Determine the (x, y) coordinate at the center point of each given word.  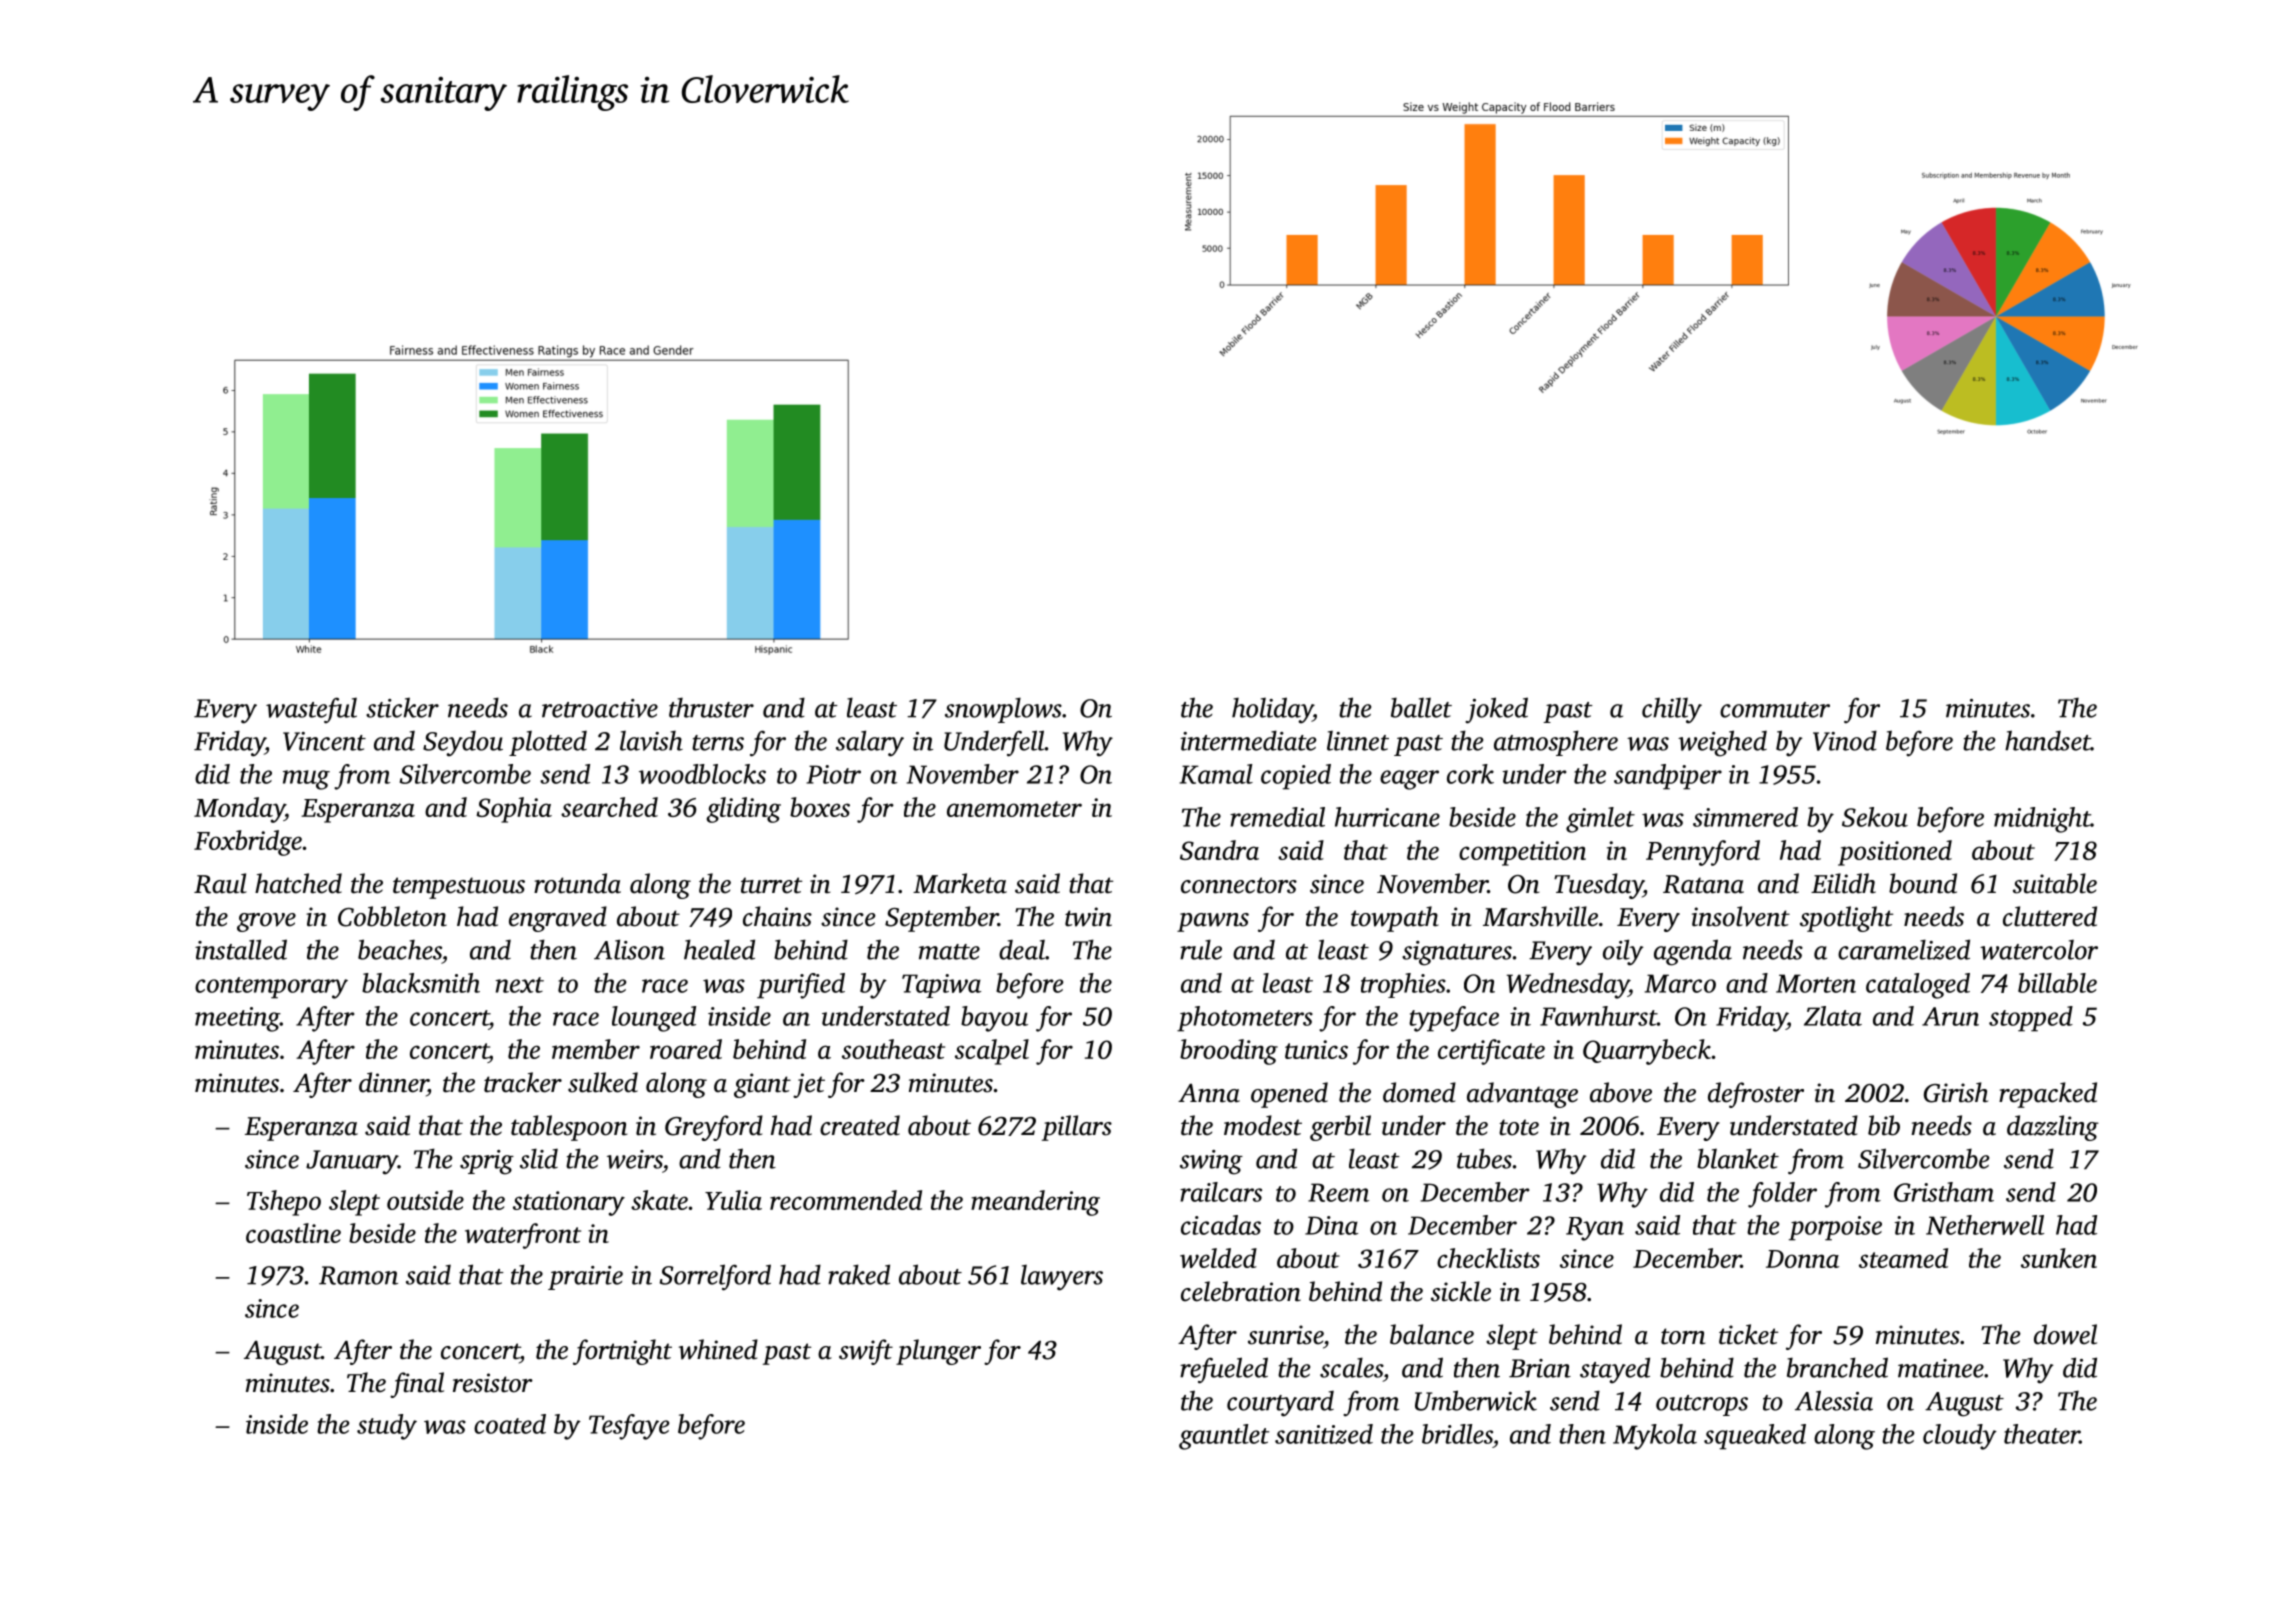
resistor (493, 1383)
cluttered (2050, 916)
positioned (1895, 853)
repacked (2048, 1095)
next (519, 985)
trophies (1403, 985)
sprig (487, 1162)
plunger (938, 1352)
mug (306, 780)
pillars (1077, 1128)
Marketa (960, 883)
